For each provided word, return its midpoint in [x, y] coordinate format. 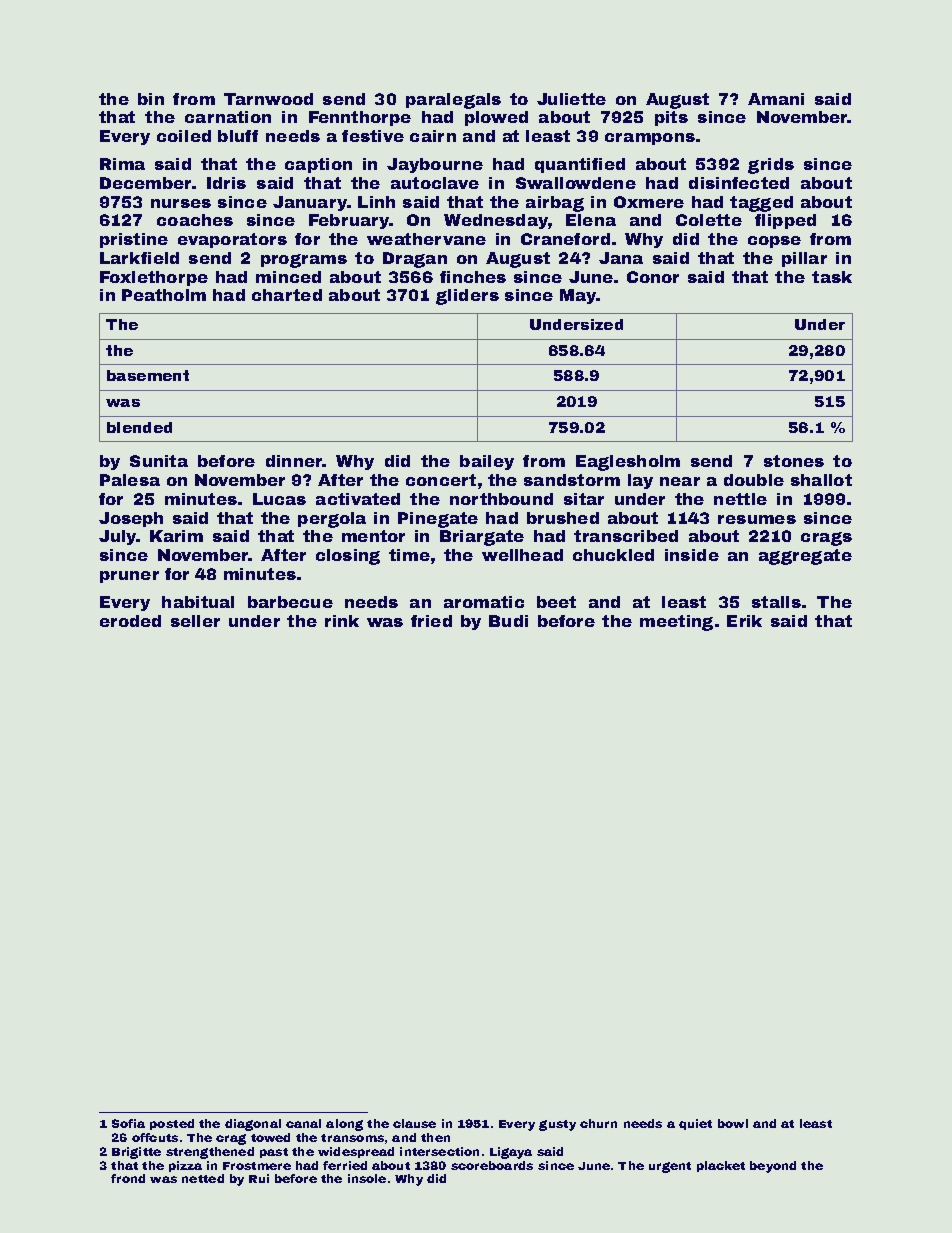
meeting [676, 623]
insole [367, 1178]
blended [139, 427]
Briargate [482, 538]
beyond [773, 1167]
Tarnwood [268, 99]
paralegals [453, 101]
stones [794, 461]
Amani [776, 99]
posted [172, 1124]
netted [203, 1178]
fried [431, 621]
